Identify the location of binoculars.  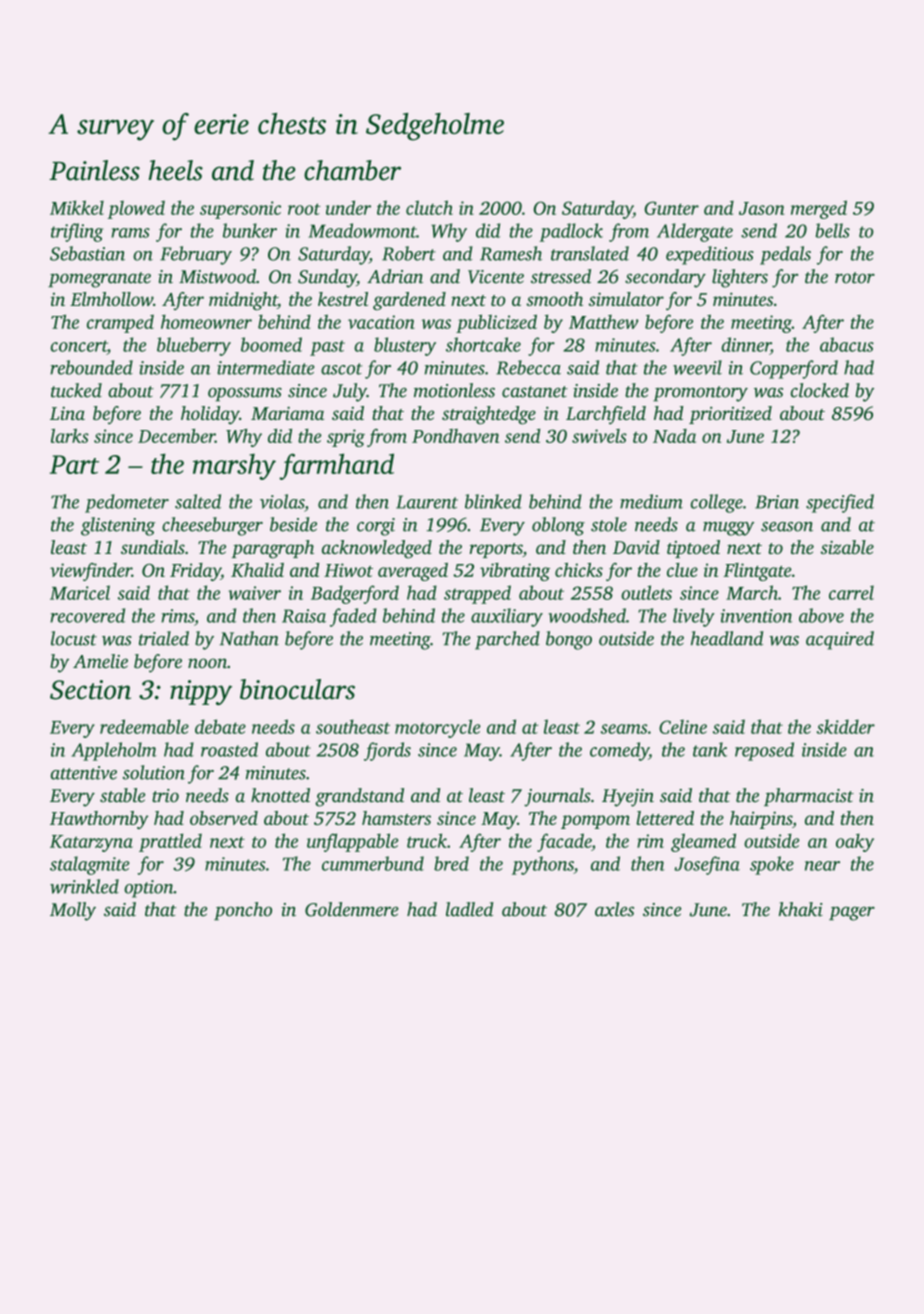
(297, 689).
